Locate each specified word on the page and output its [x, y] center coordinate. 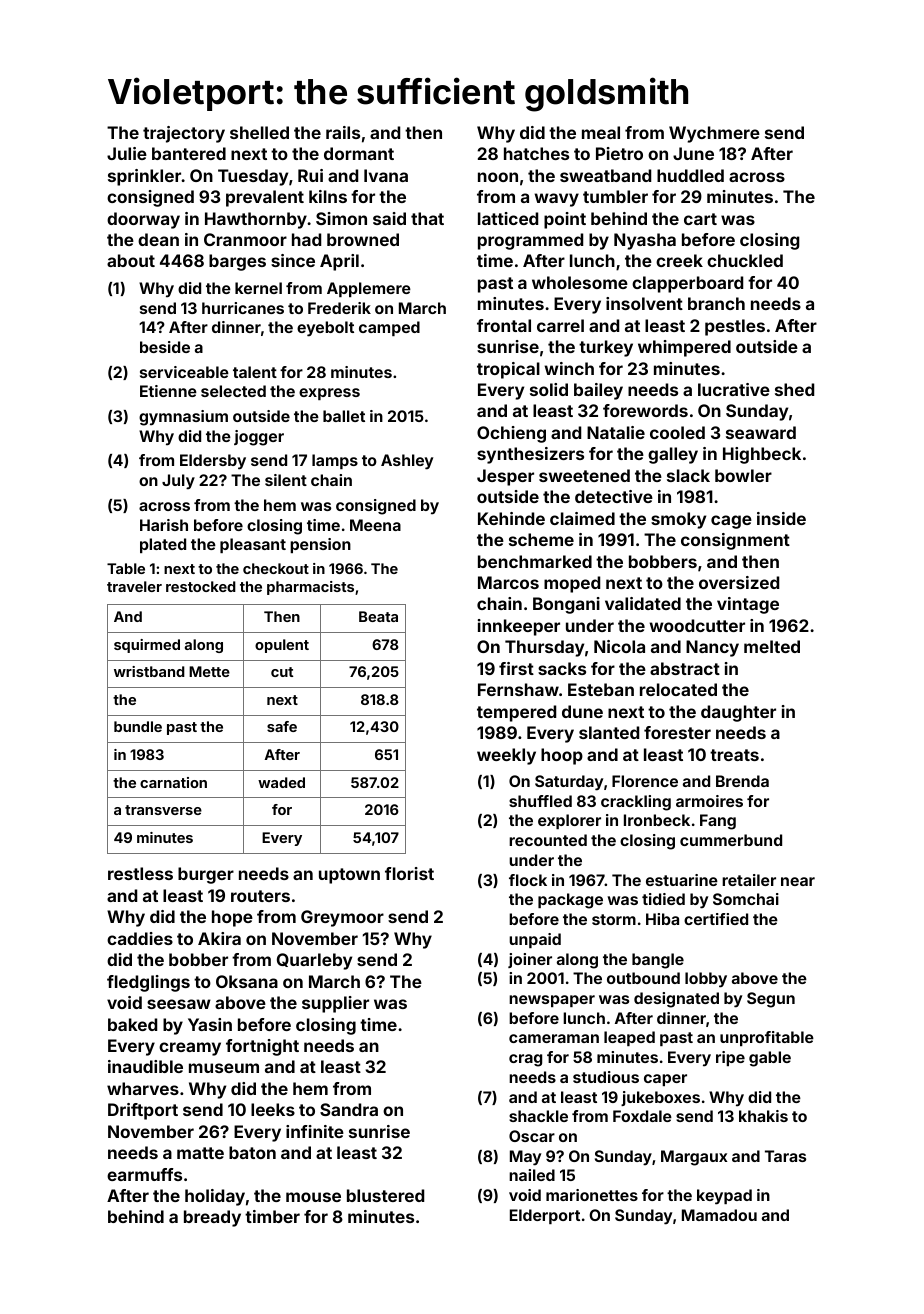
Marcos [508, 582]
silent [286, 480]
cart [700, 219]
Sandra [349, 1109]
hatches [536, 153]
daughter [738, 713]
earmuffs [144, 1174]
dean [158, 239]
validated [643, 603]
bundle [138, 726]
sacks [562, 668]
